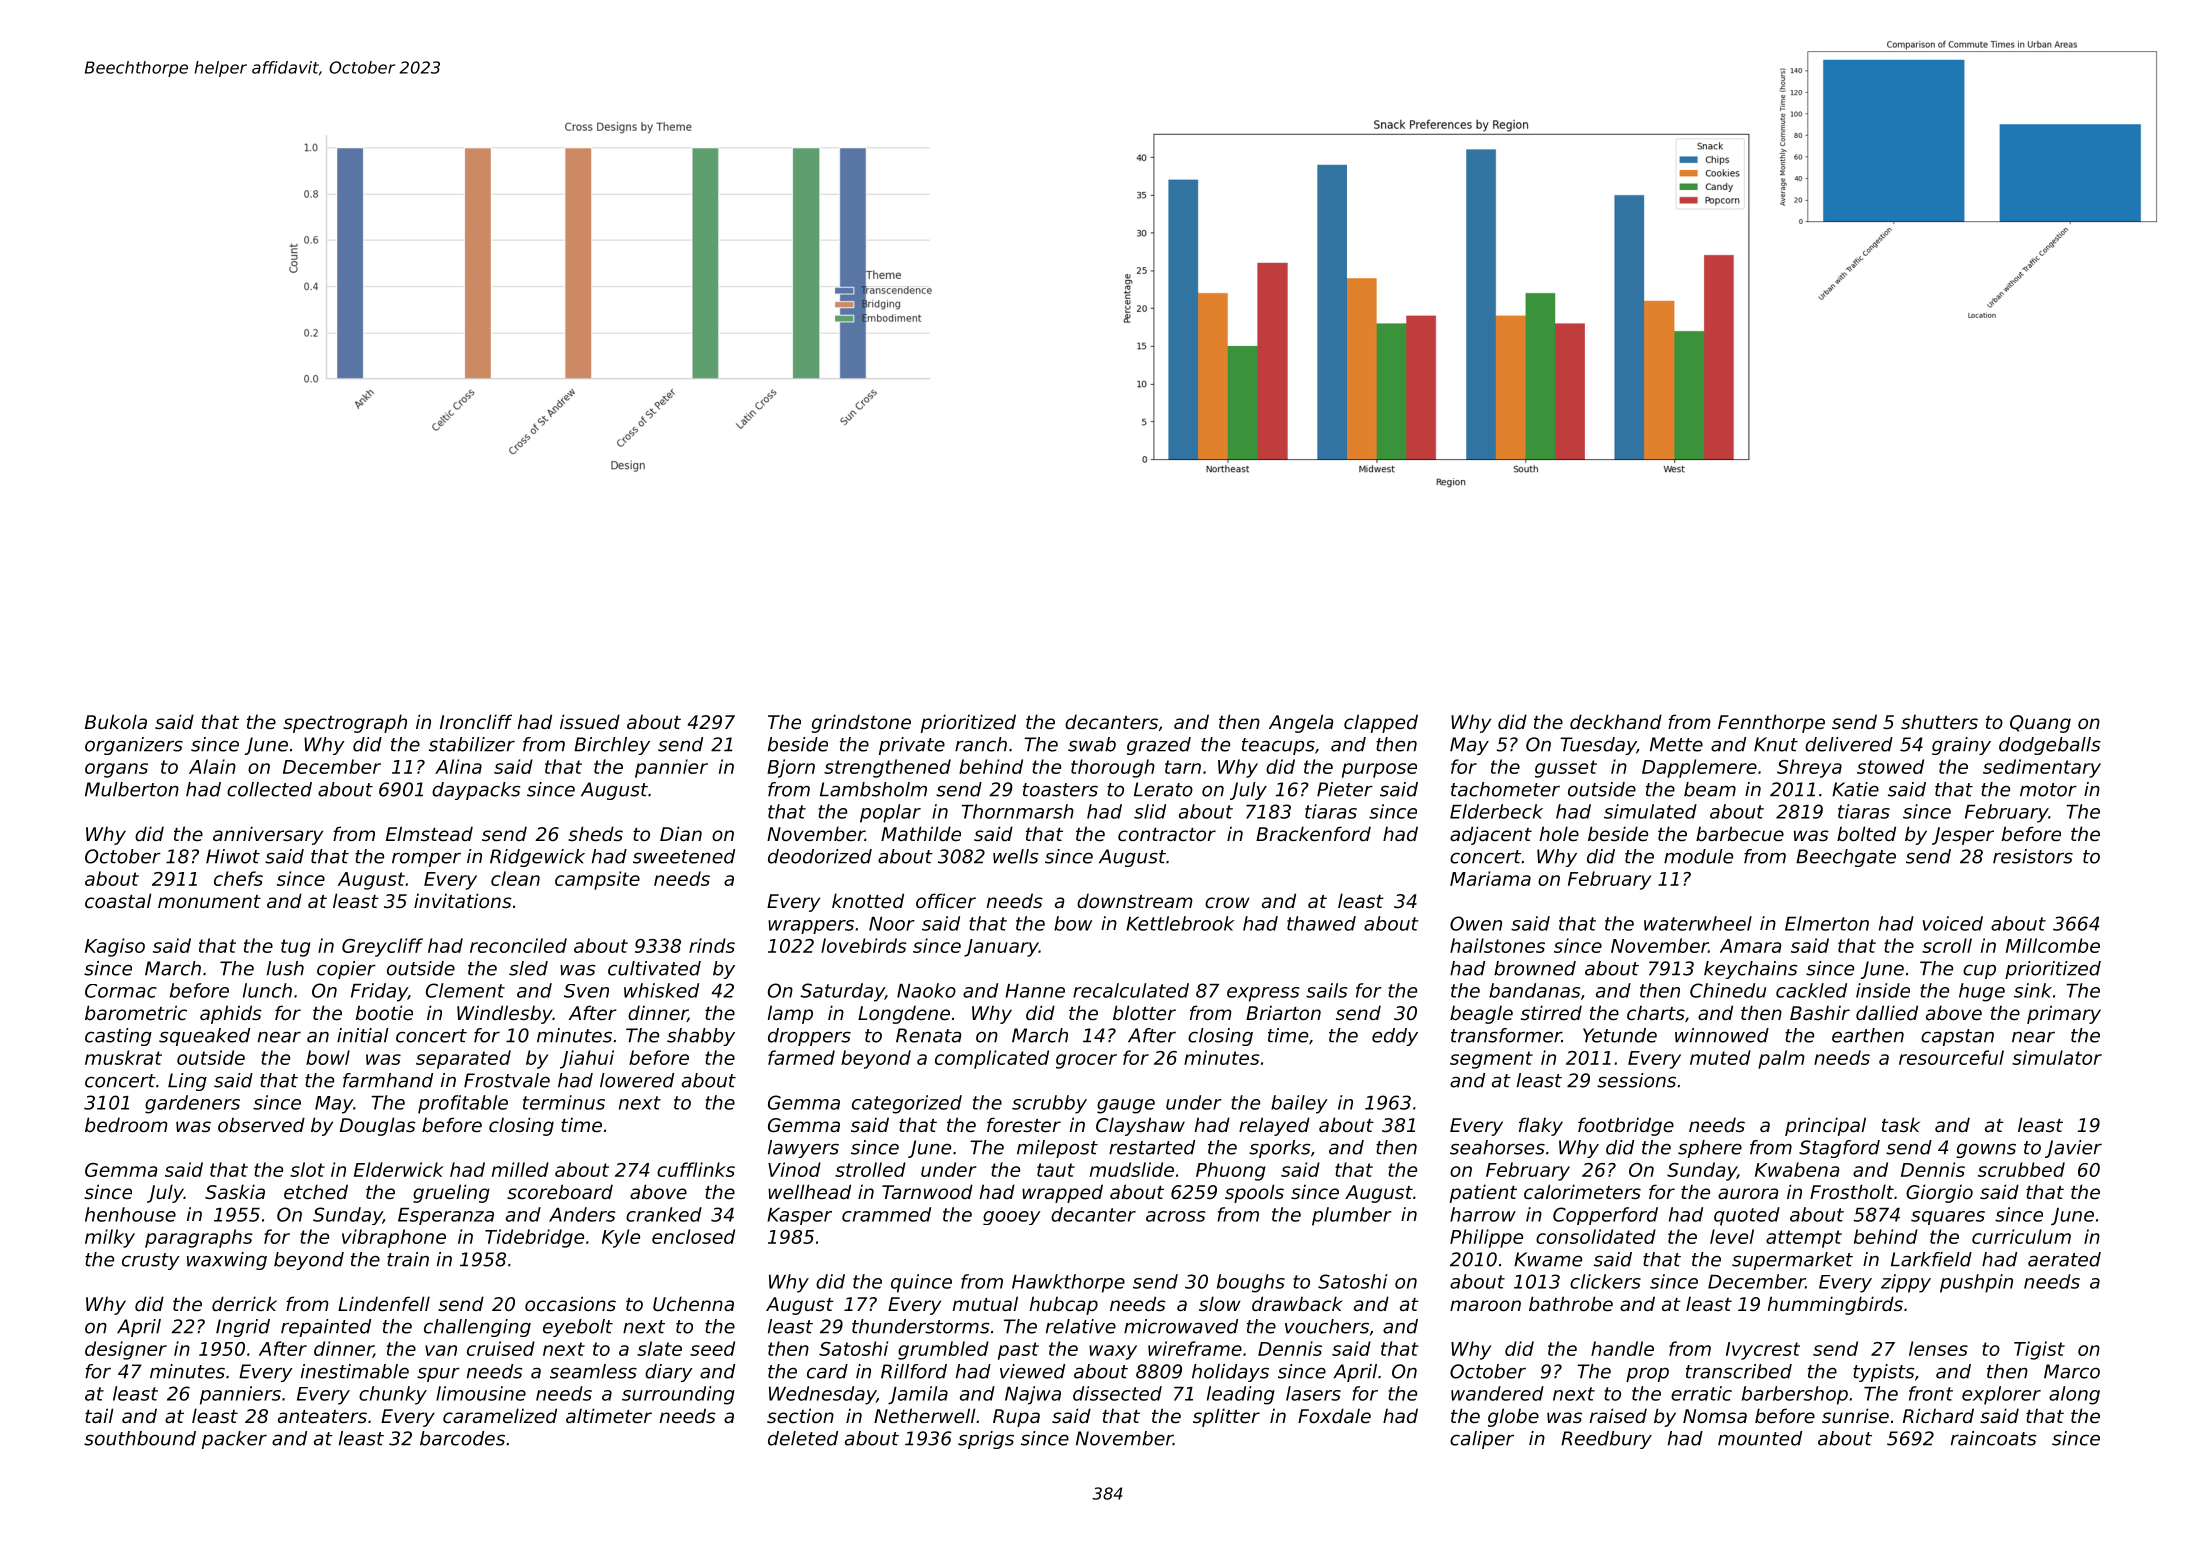 The width and height of the image is (2185, 1545). I want to click on Ironcliff, so click(476, 721).
